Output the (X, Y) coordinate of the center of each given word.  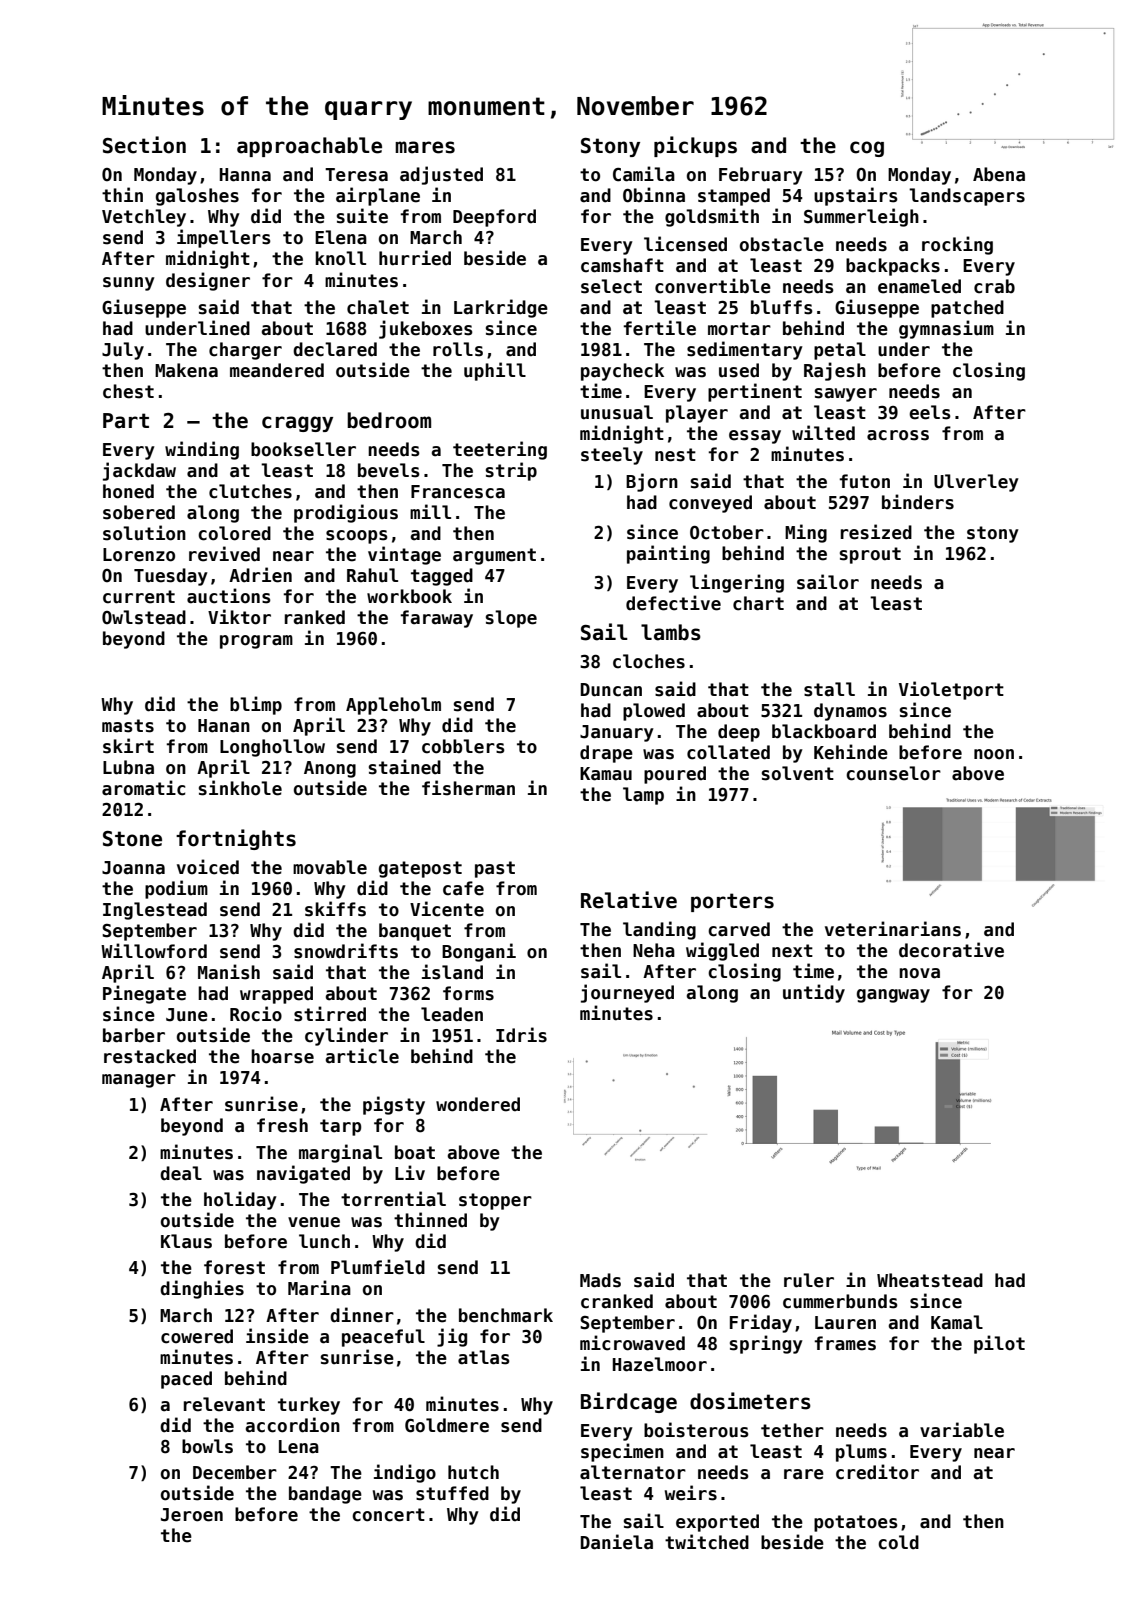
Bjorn (652, 482)
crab (994, 286)
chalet (378, 307)
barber (134, 1035)
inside (277, 1336)
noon (994, 754)
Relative (629, 900)
